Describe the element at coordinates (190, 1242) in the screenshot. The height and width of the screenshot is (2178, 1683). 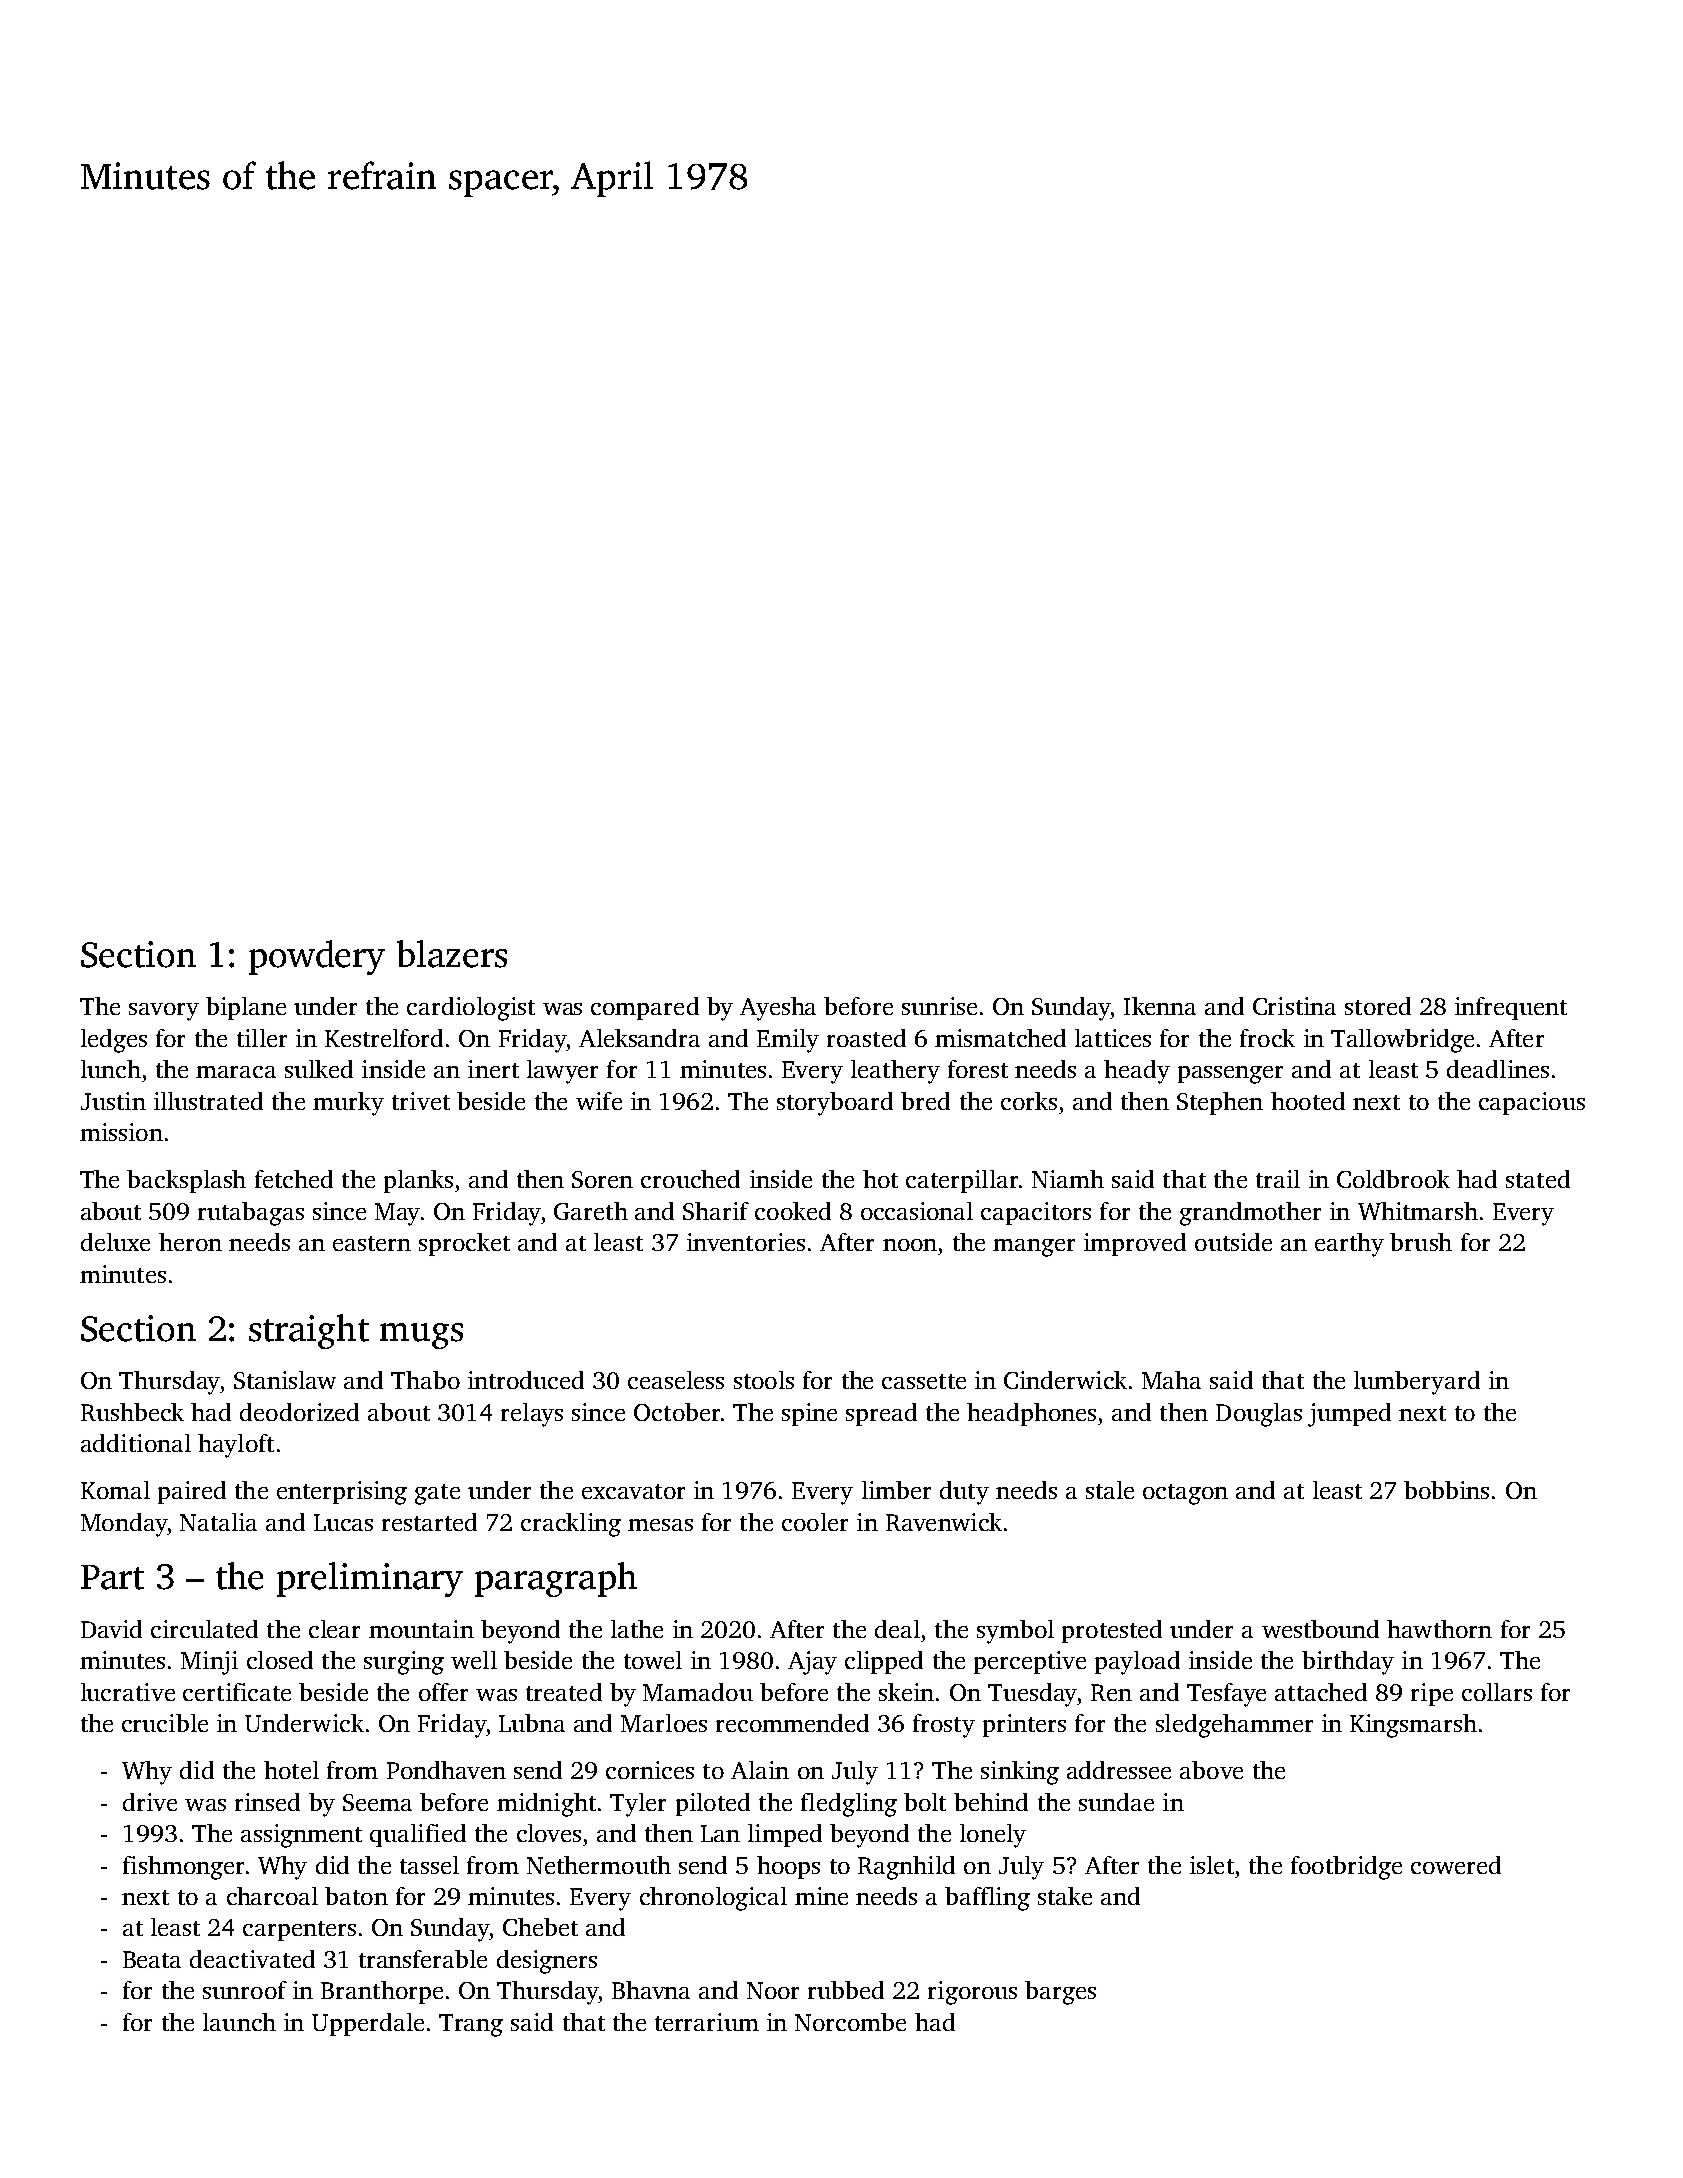
I see `heron` at that location.
